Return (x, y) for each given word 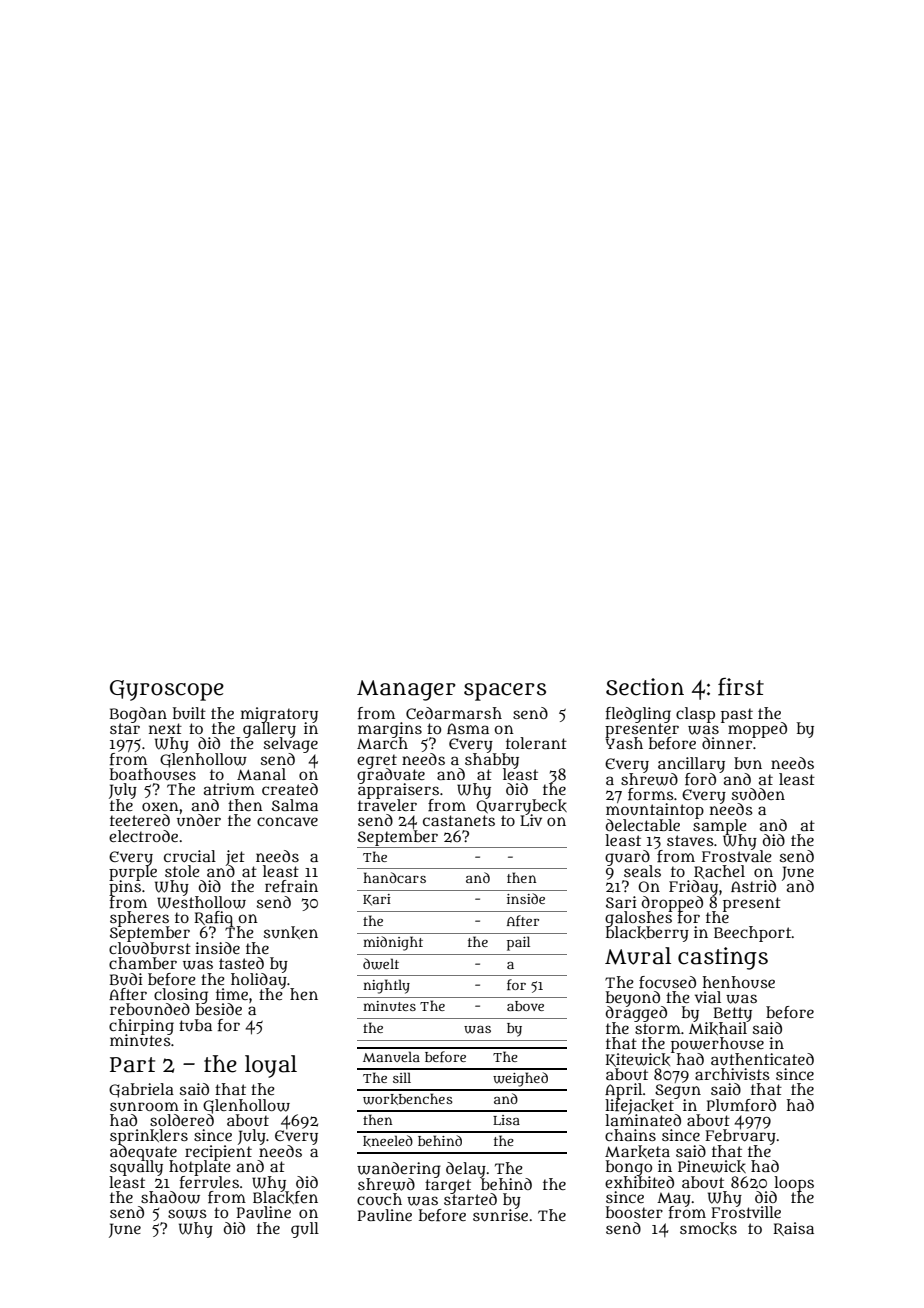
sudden (758, 794)
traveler (387, 805)
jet (235, 857)
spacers (505, 692)
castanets (459, 820)
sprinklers (149, 1137)
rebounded (150, 1009)
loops (794, 1183)
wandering (399, 1170)
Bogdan (138, 715)
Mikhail (718, 1028)
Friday (693, 888)
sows (187, 1214)
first (741, 687)
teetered (140, 820)
